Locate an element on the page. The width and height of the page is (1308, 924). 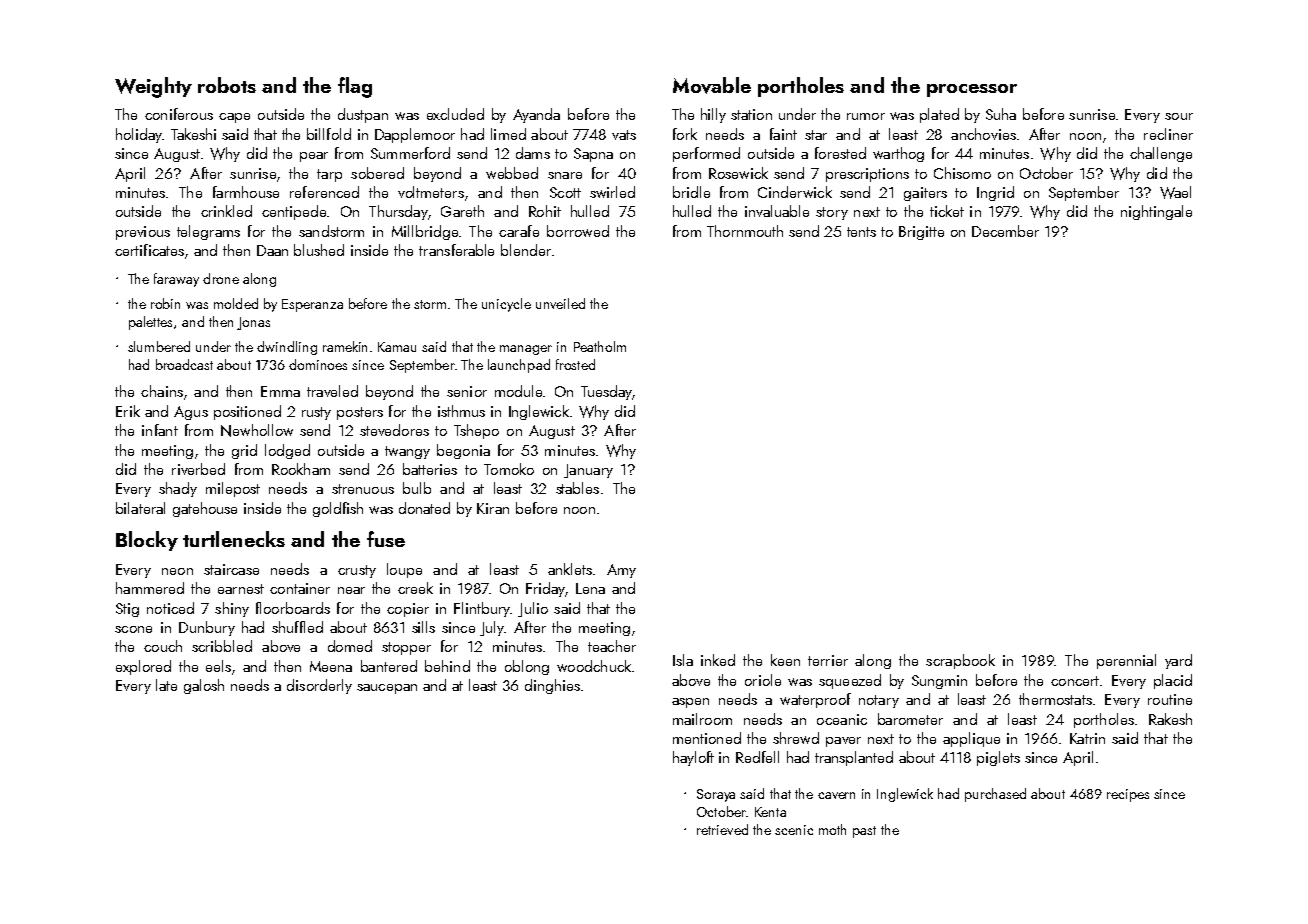
creek is located at coordinates (415, 588).
